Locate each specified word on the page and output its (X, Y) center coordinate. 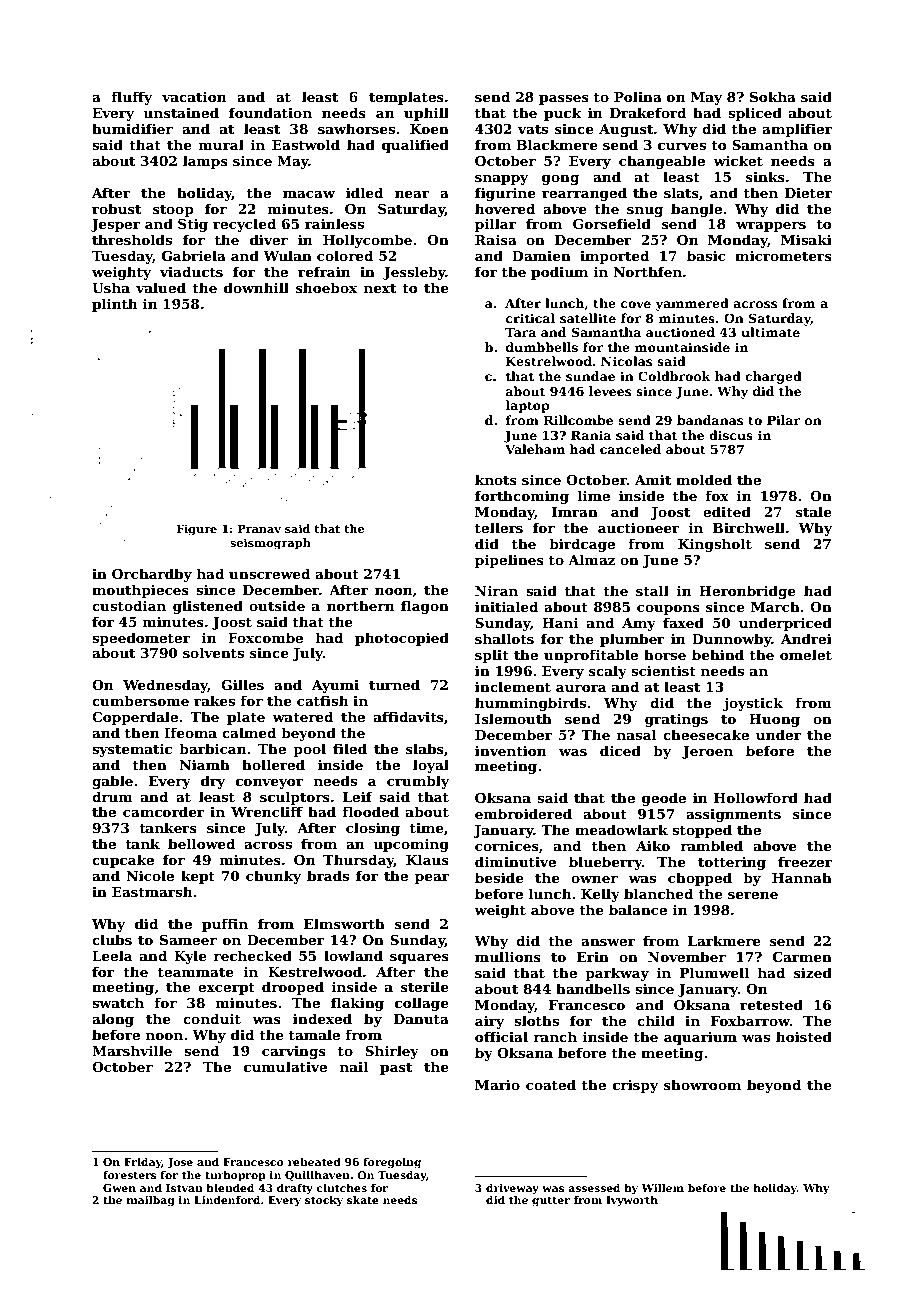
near (412, 194)
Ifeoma (190, 732)
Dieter (808, 193)
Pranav (259, 528)
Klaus (427, 859)
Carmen (802, 957)
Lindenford (227, 1199)
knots (496, 479)
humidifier (132, 128)
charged (773, 377)
